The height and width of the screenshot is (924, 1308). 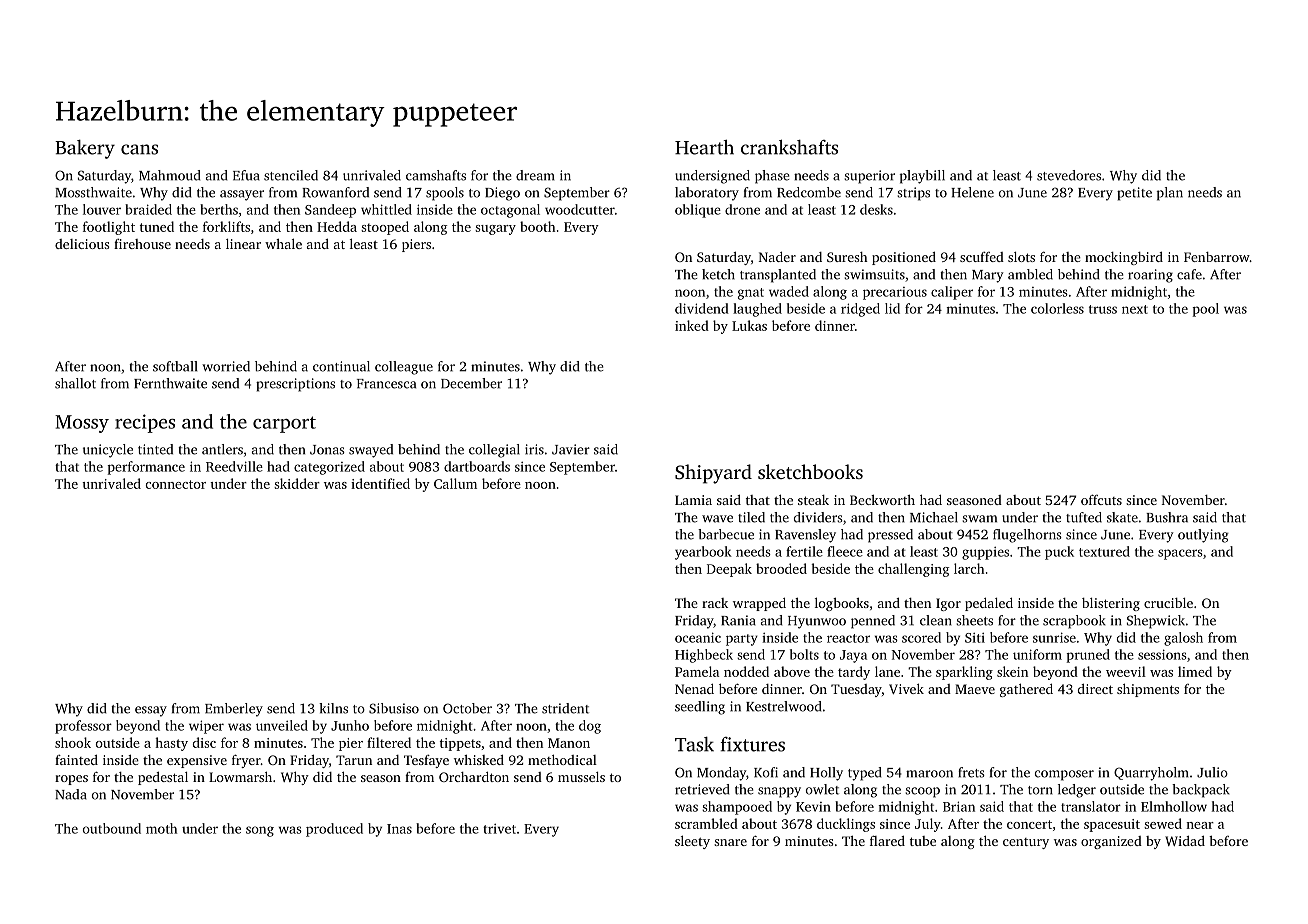 What do you see at coordinates (330, 211) in the screenshot?
I see `Sandeep` at bounding box center [330, 211].
